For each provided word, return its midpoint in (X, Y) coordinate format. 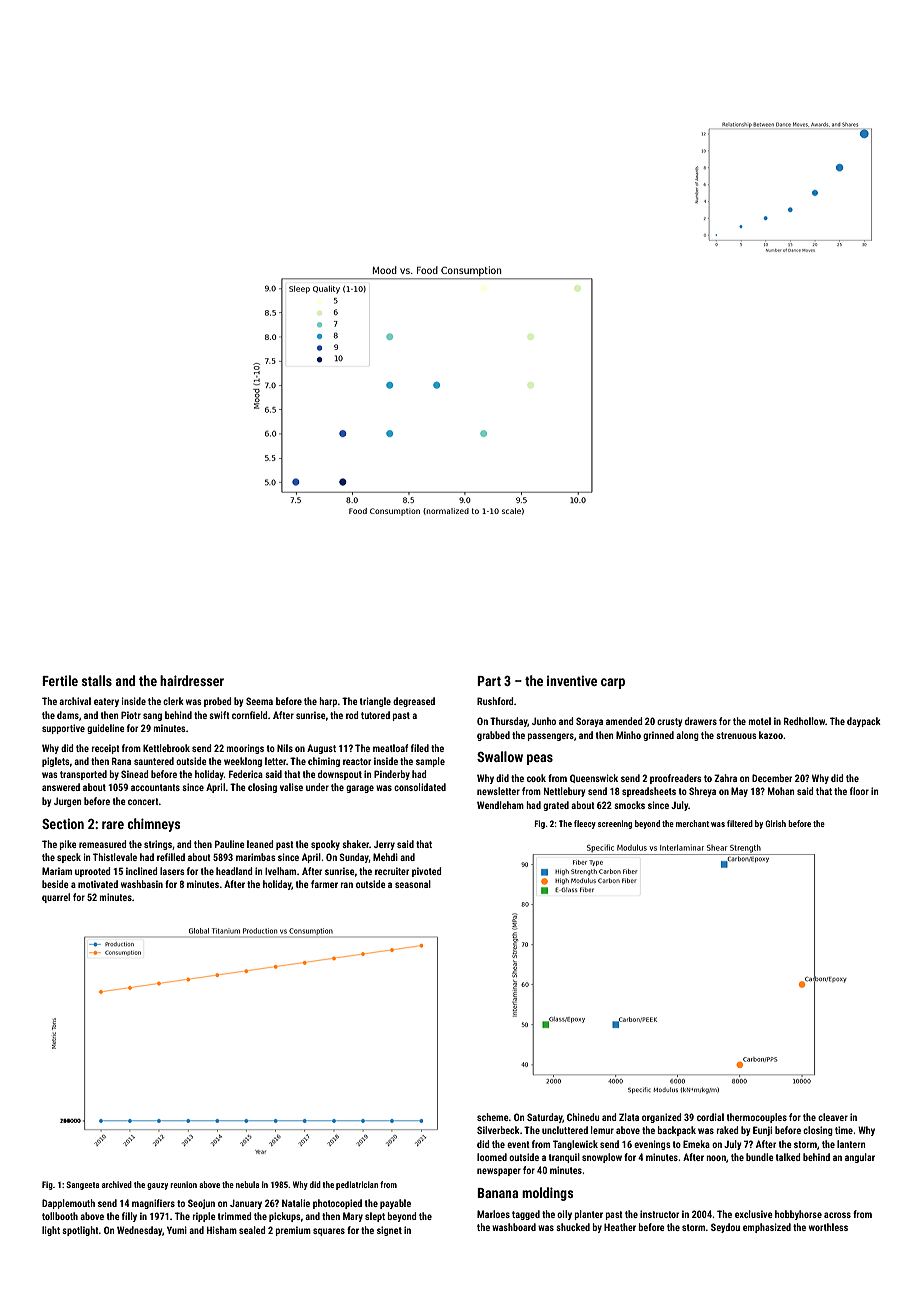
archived (117, 1184)
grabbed (493, 736)
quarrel (56, 898)
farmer (324, 884)
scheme (493, 1117)
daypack (864, 722)
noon (716, 1158)
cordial (710, 1117)
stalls (97, 680)
